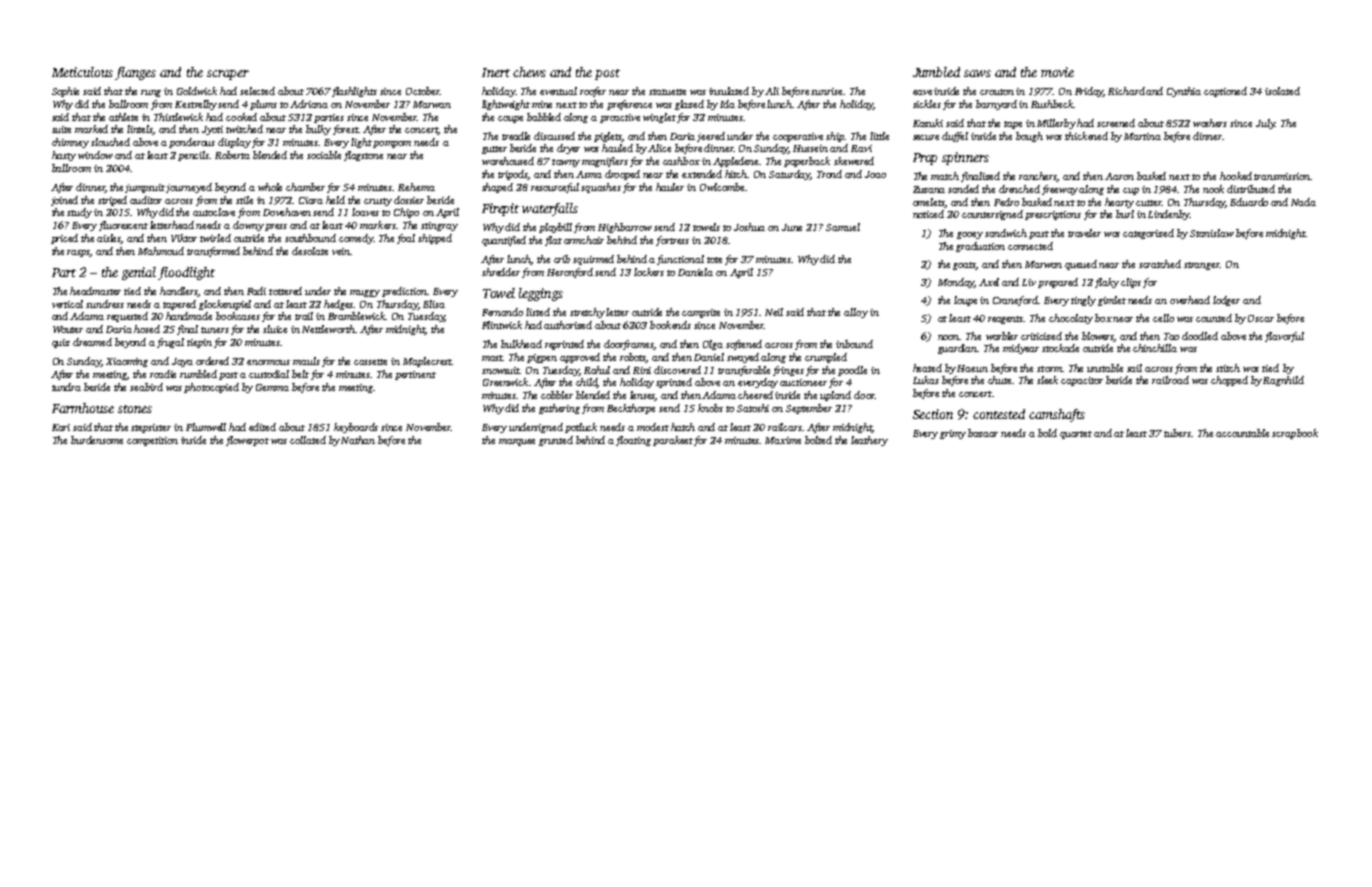 The width and height of the screenshot is (1372, 887). Describe the element at coordinates (1131, 283) in the screenshot. I see `clips` at that location.
